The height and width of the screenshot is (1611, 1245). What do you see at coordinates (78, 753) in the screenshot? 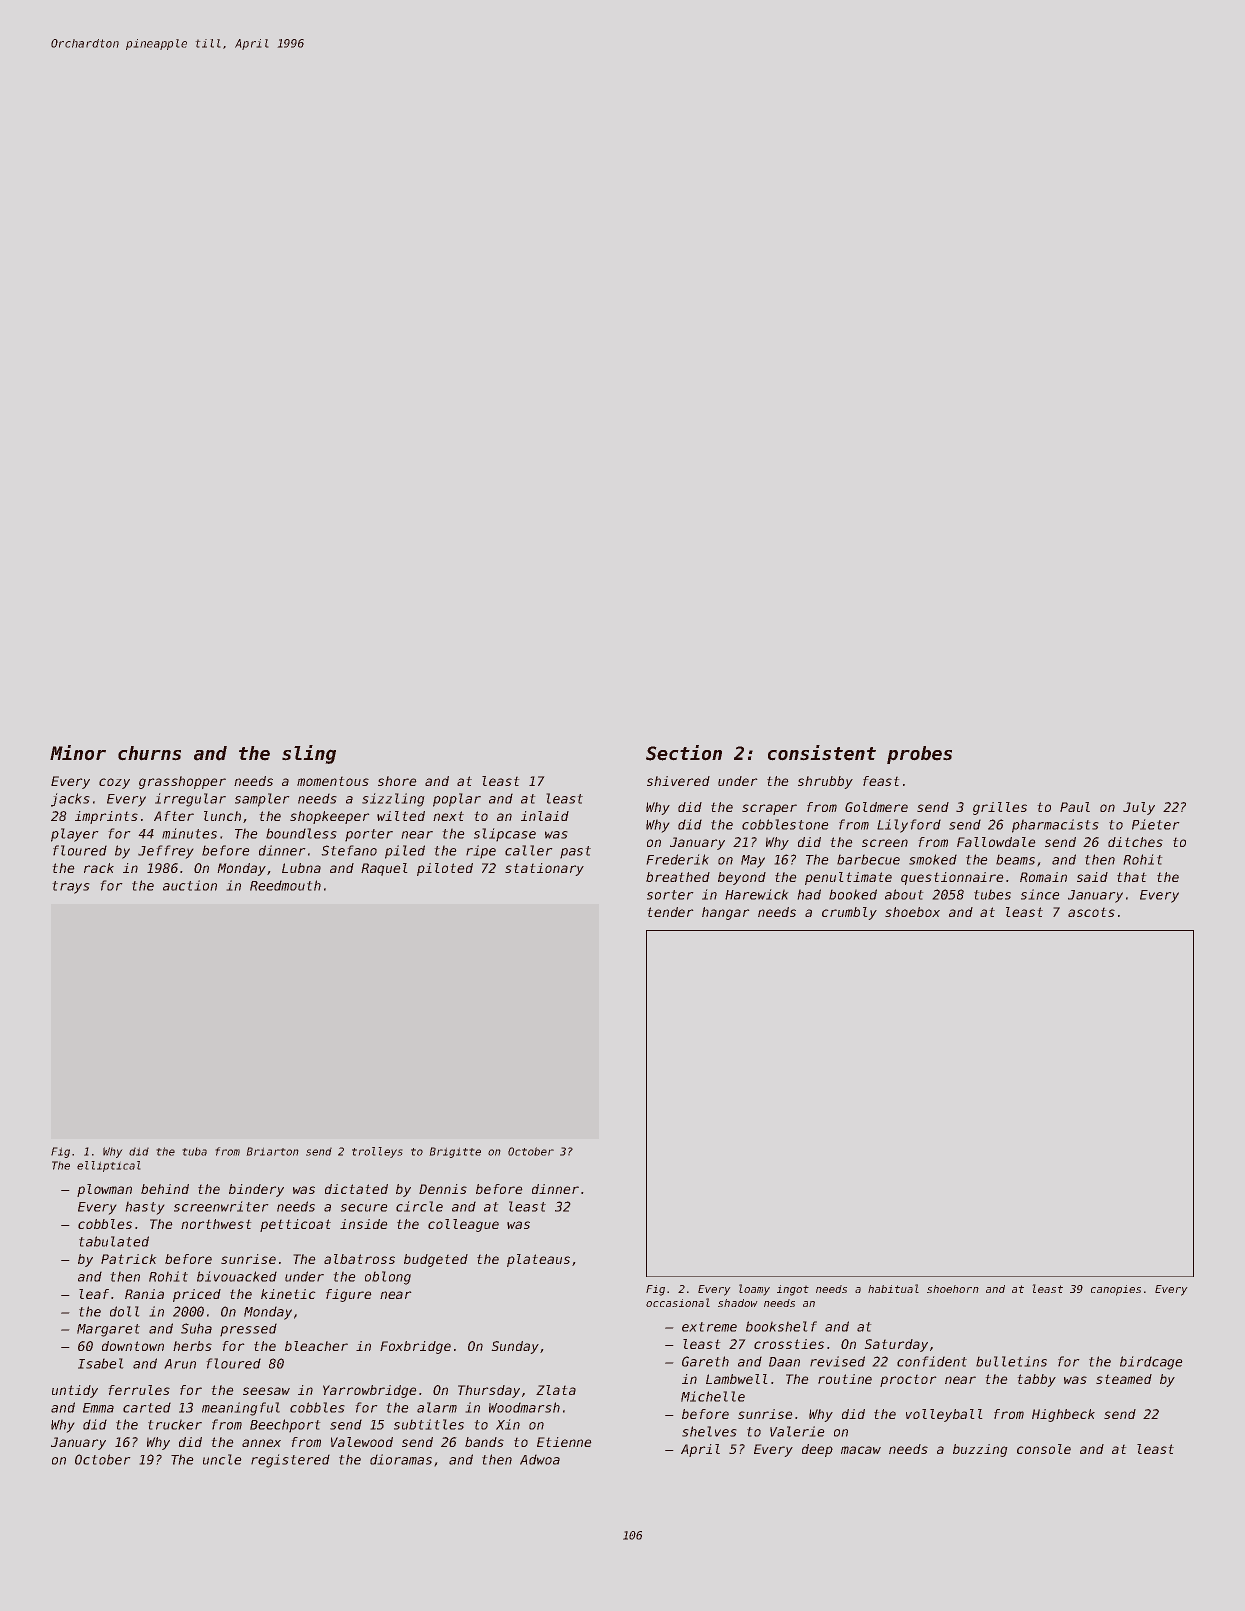
I see `Minor` at bounding box center [78, 753].
